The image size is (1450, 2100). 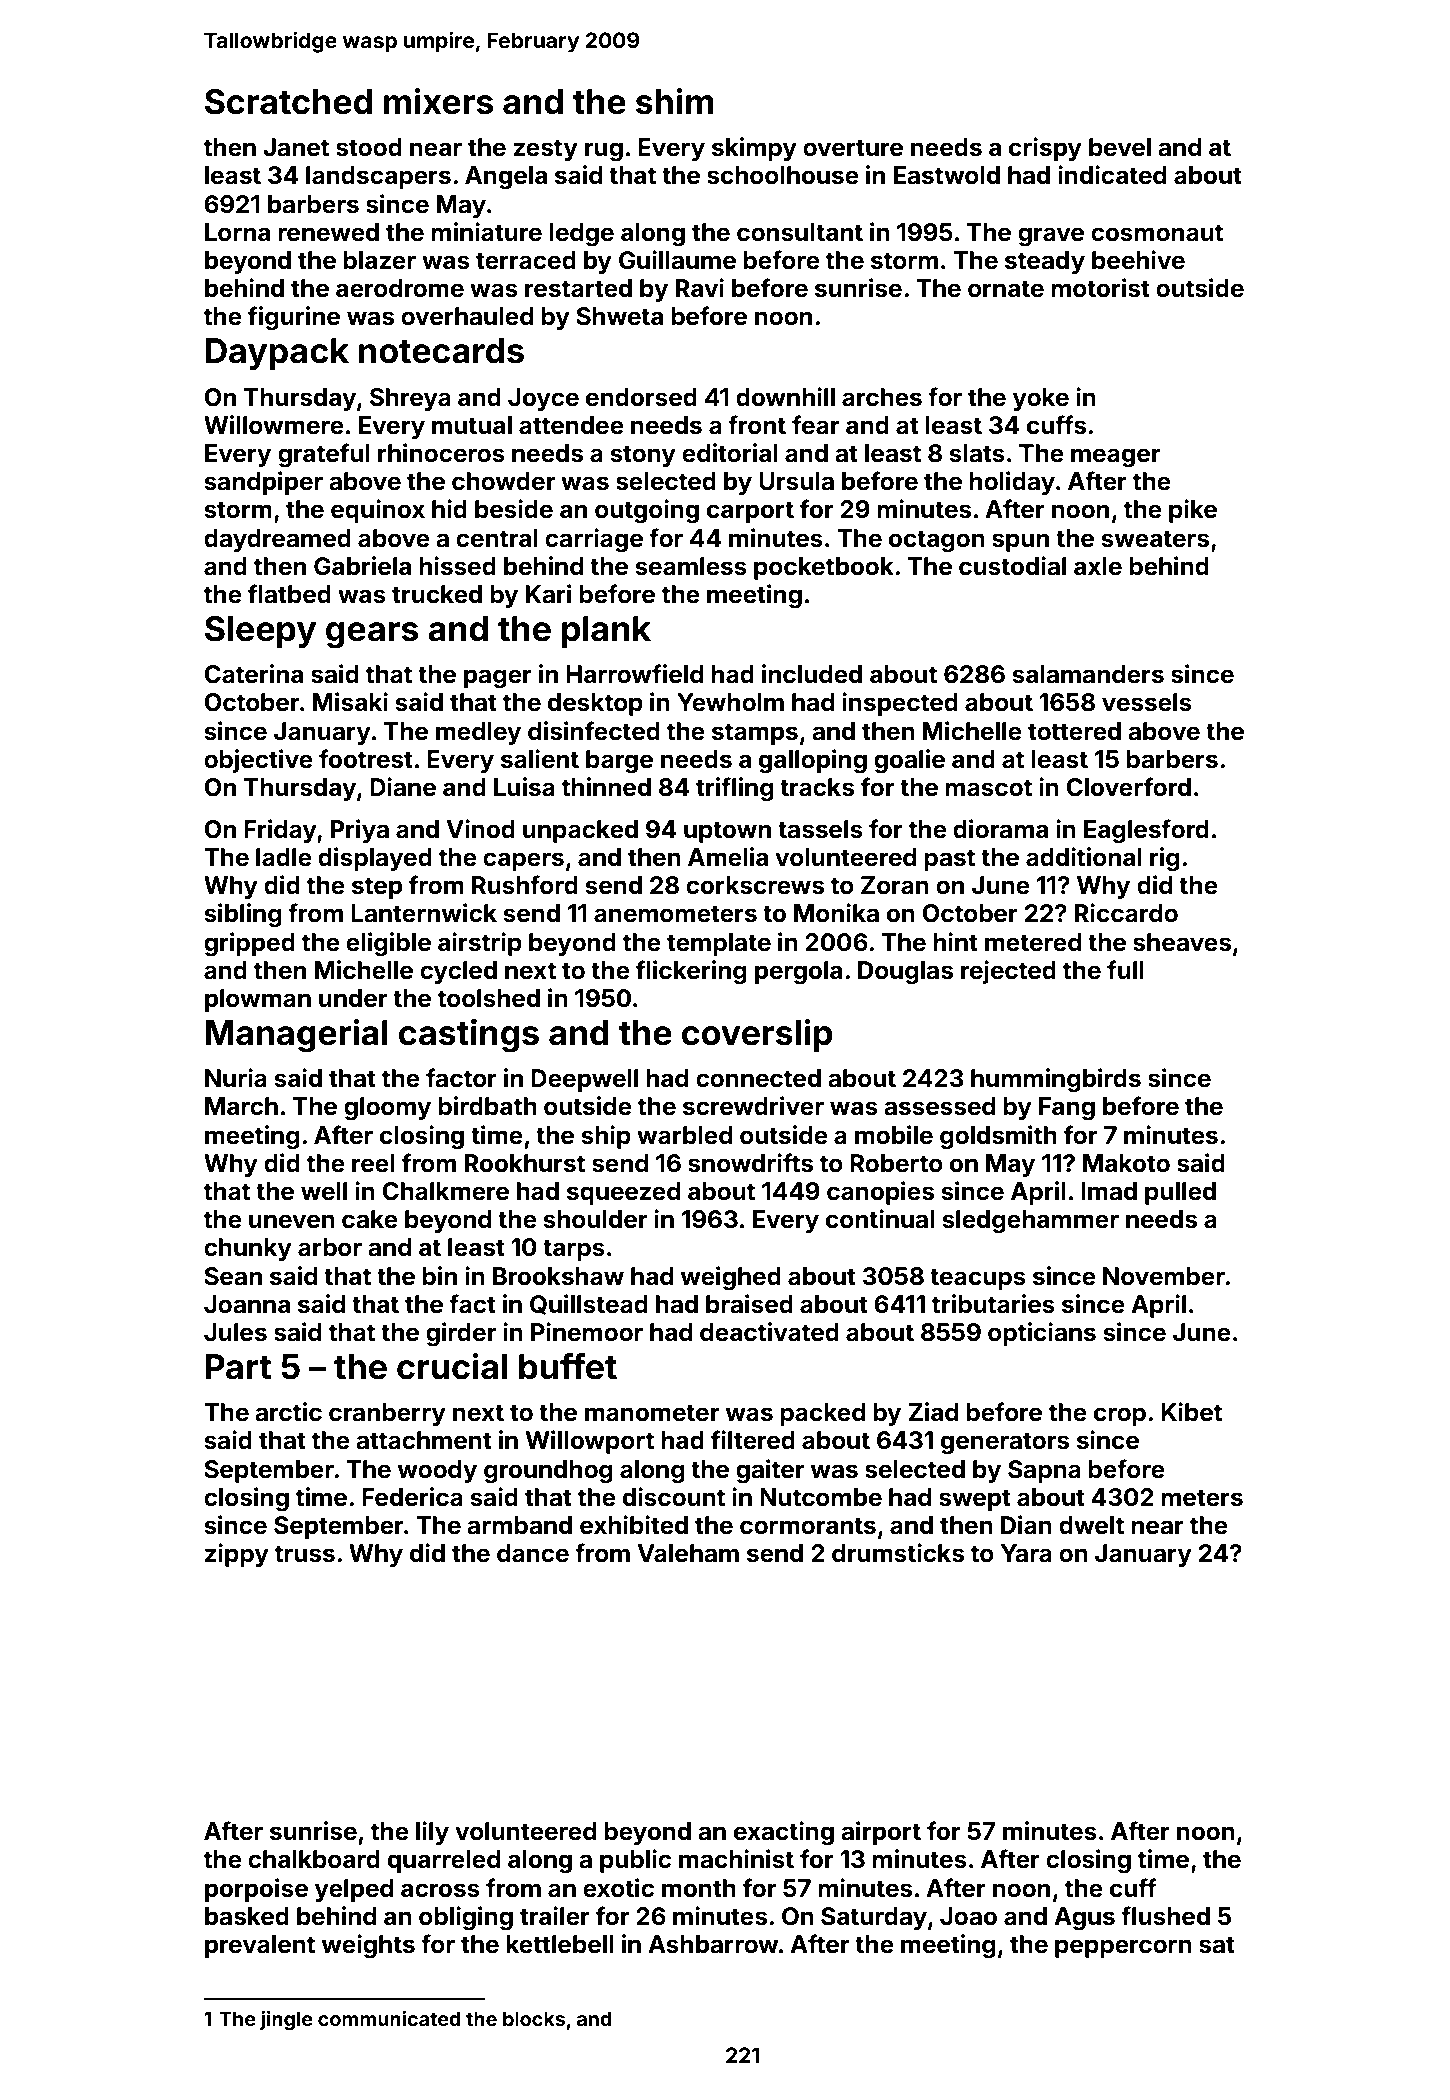 I want to click on cosmonaut, so click(x=1157, y=233).
